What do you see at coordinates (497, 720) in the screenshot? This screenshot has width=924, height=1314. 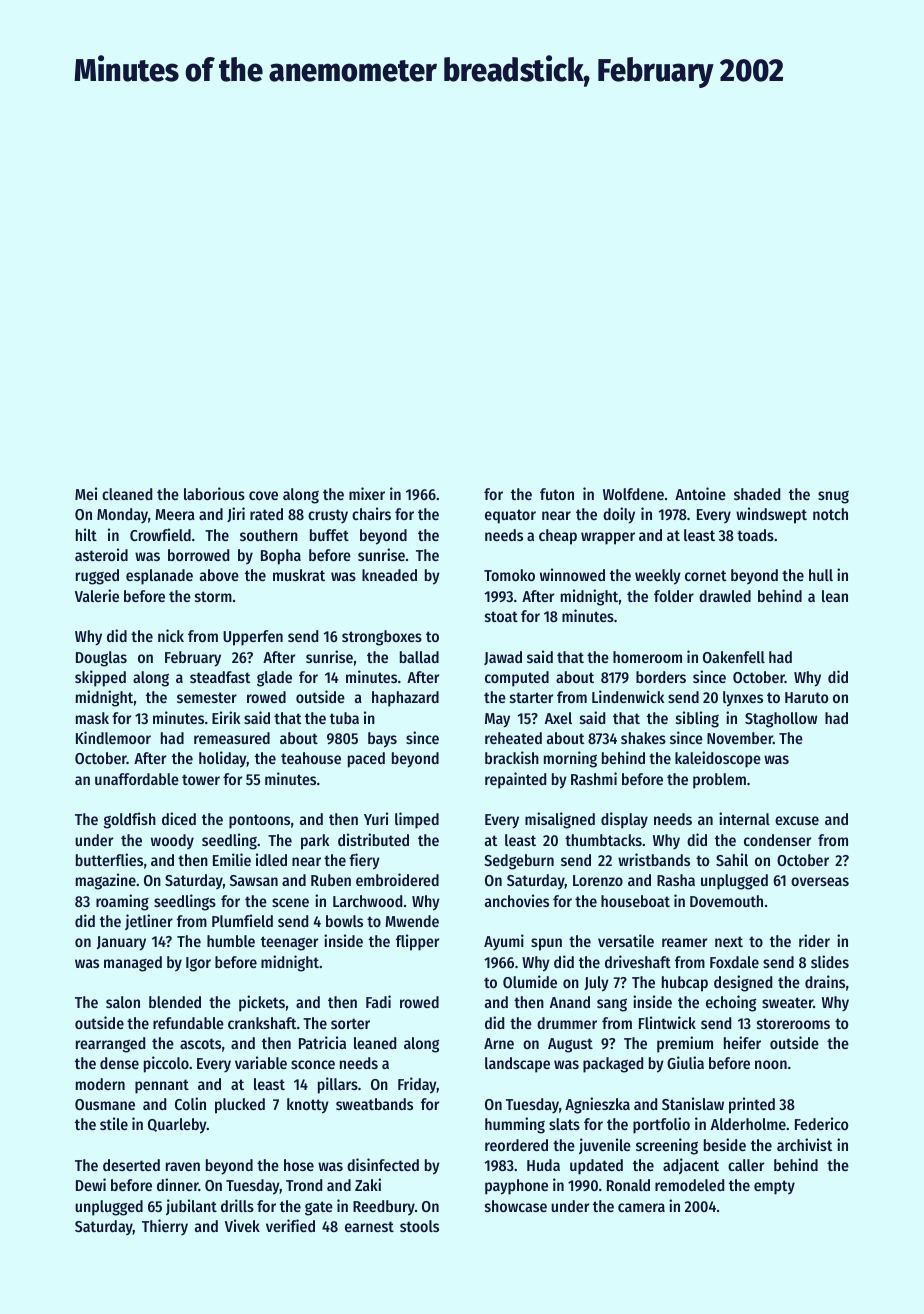 I see `May` at bounding box center [497, 720].
